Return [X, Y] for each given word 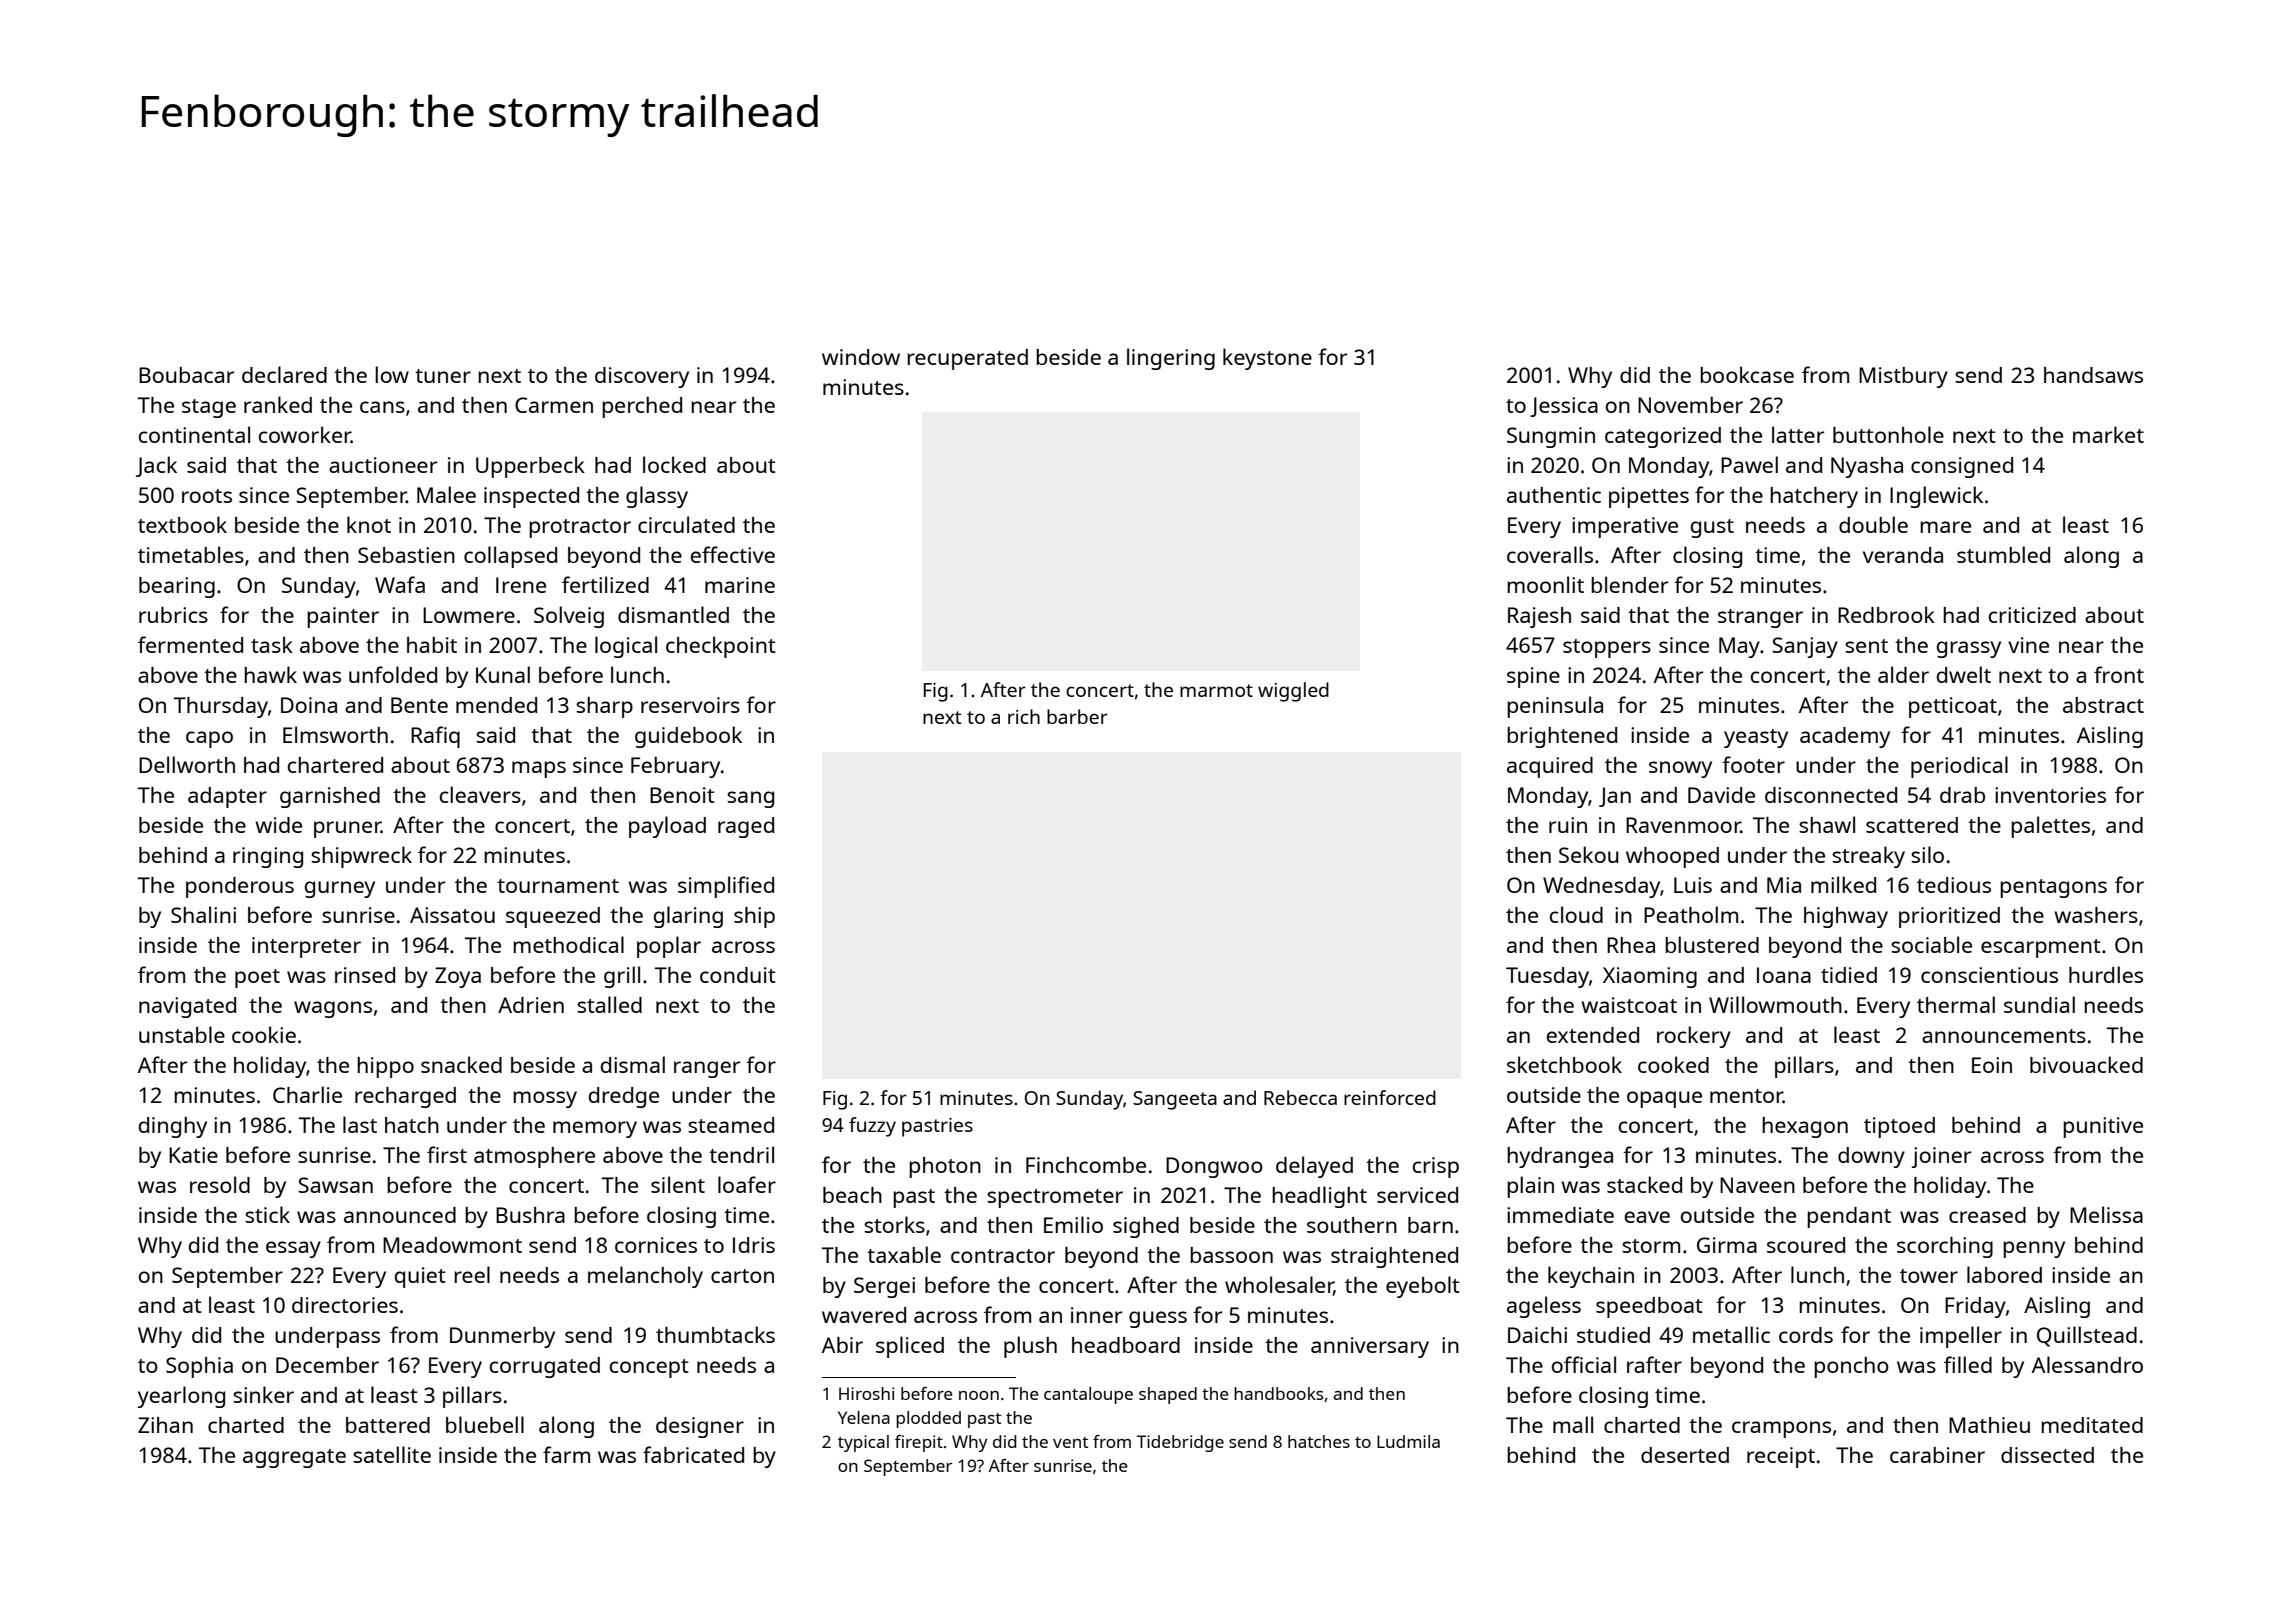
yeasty [1756, 738]
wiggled [1293, 692]
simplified [726, 887]
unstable [182, 1034]
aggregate [294, 1458]
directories [345, 1305]
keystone [1267, 359]
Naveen [1757, 1185]
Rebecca [1300, 1097]
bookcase [1747, 374]
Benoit [682, 795]
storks [894, 1224]
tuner [443, 376]
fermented [190, 644]
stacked [1644, 1184]
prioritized [1949, 917]
